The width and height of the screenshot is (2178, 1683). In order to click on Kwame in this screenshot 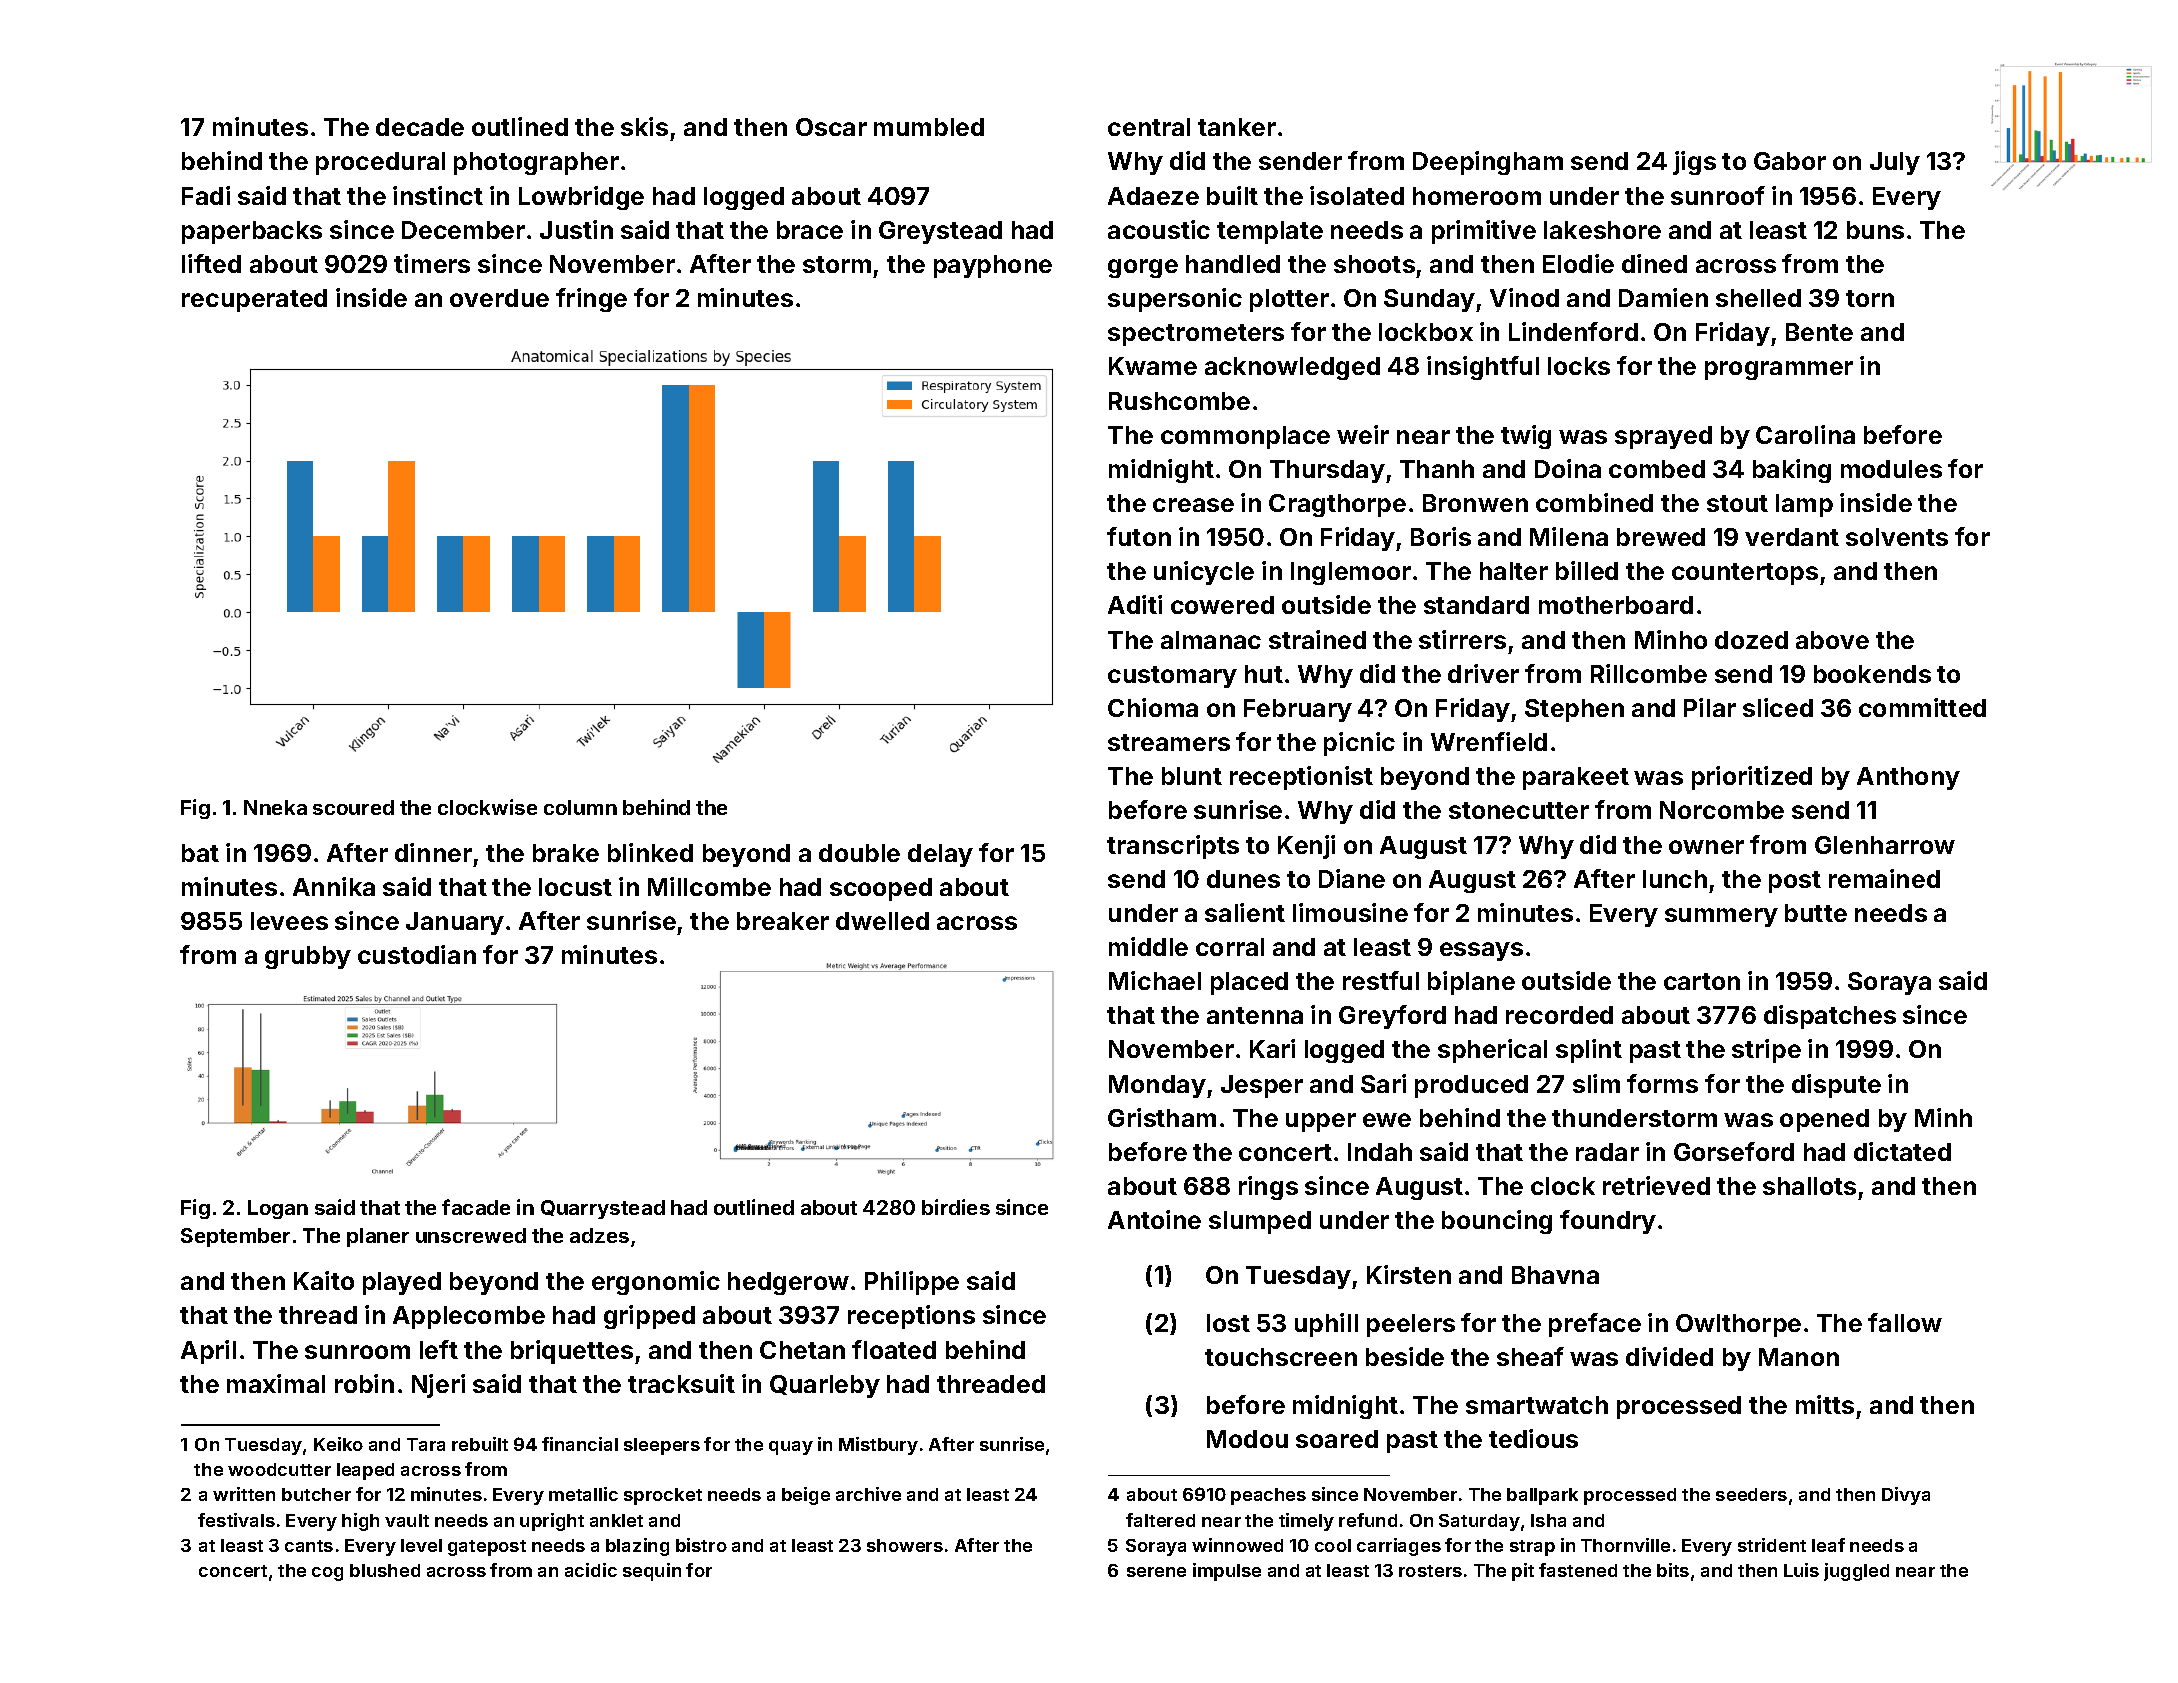, I will do `click(1153, 366)`.
